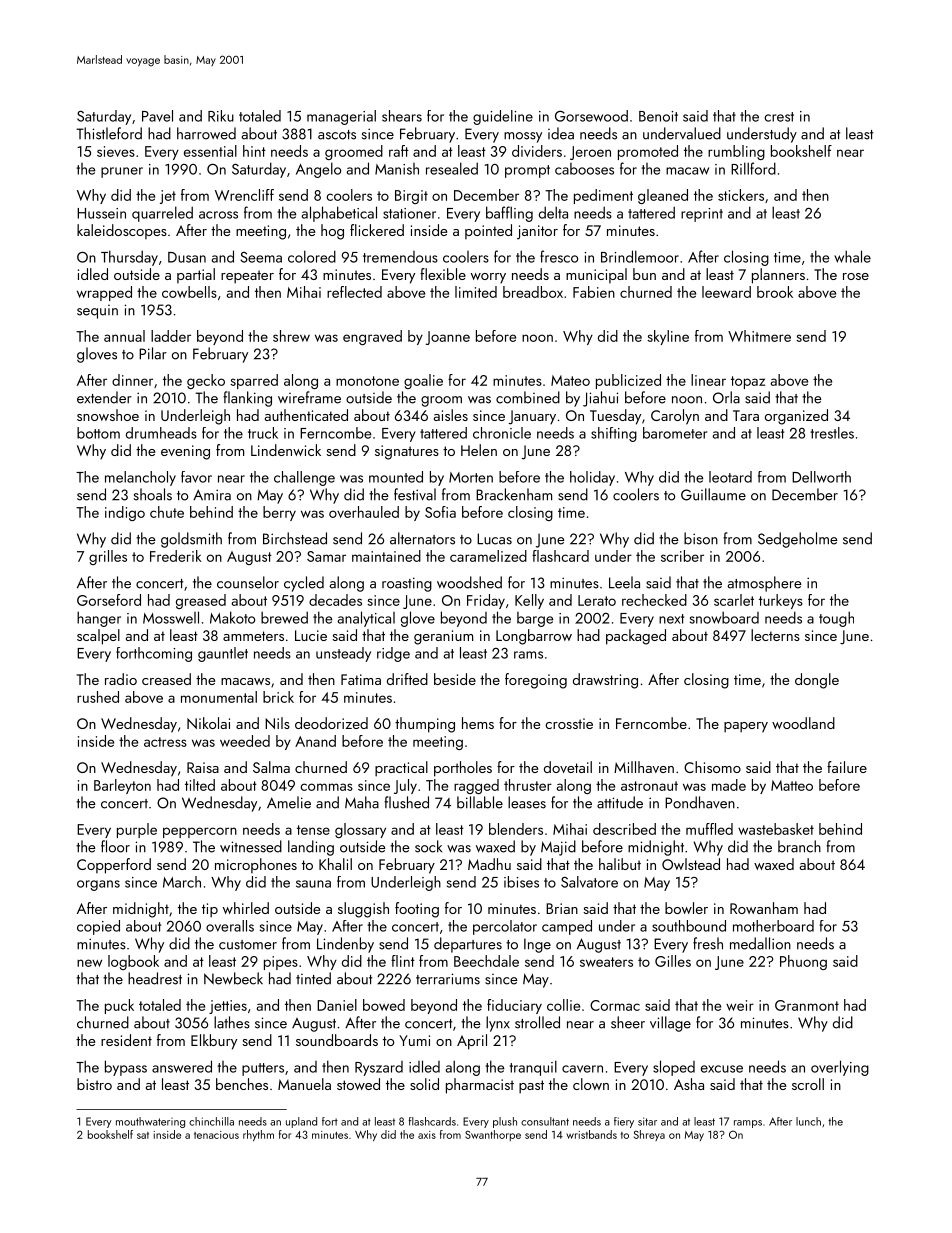  Describe the element at coordinates (361, 679) in the document. I see `Fatima` at that location.
